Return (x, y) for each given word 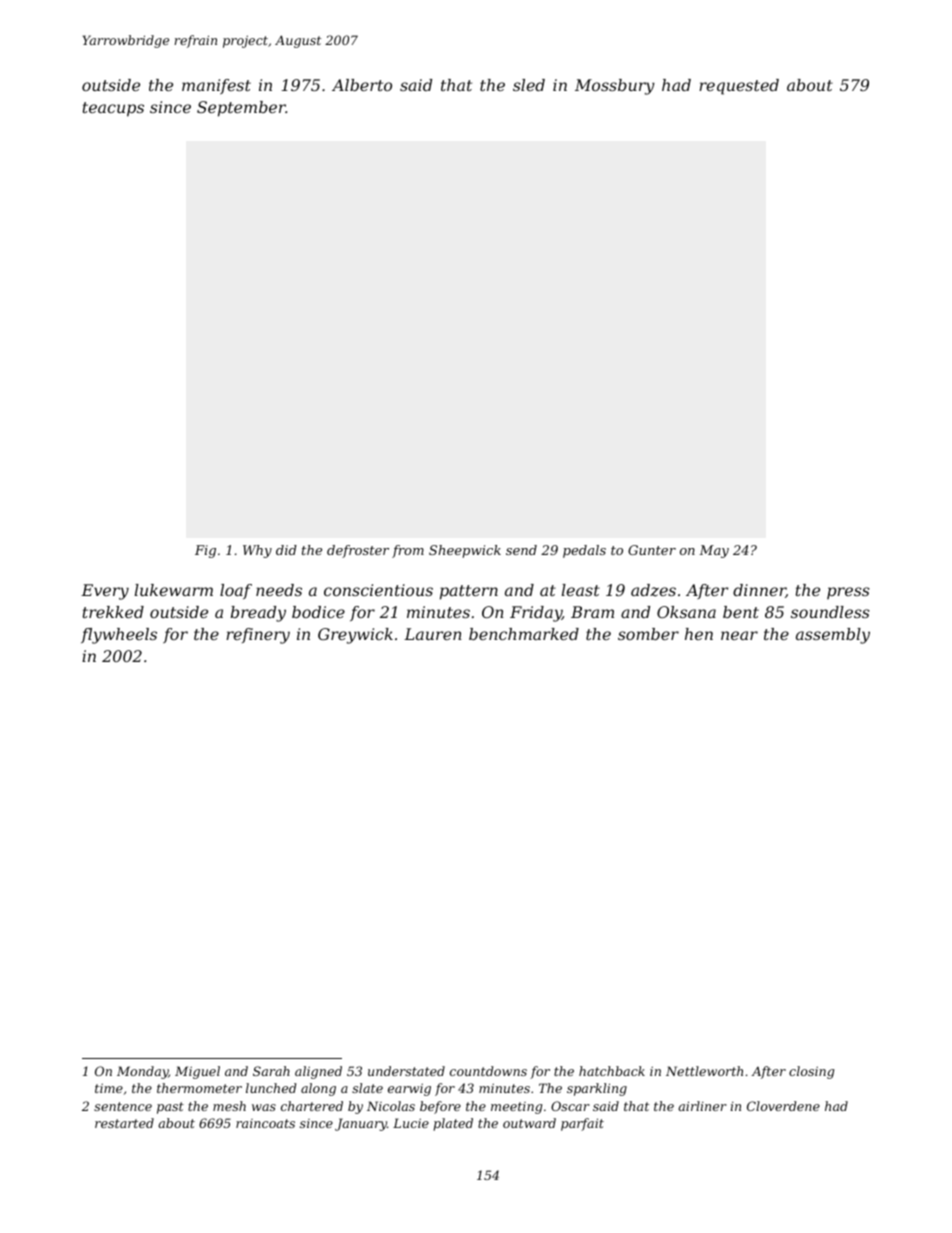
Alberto (362, 85)
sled (529, 85)
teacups (113, 109)
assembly (833, 636)
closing (811, 1072)
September (241, 109)
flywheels (119, 636)
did (286, 550)
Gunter (652, 550)
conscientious (378, 590)
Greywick (355, 636)
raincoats (265, 1123)
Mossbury (615, 87)
